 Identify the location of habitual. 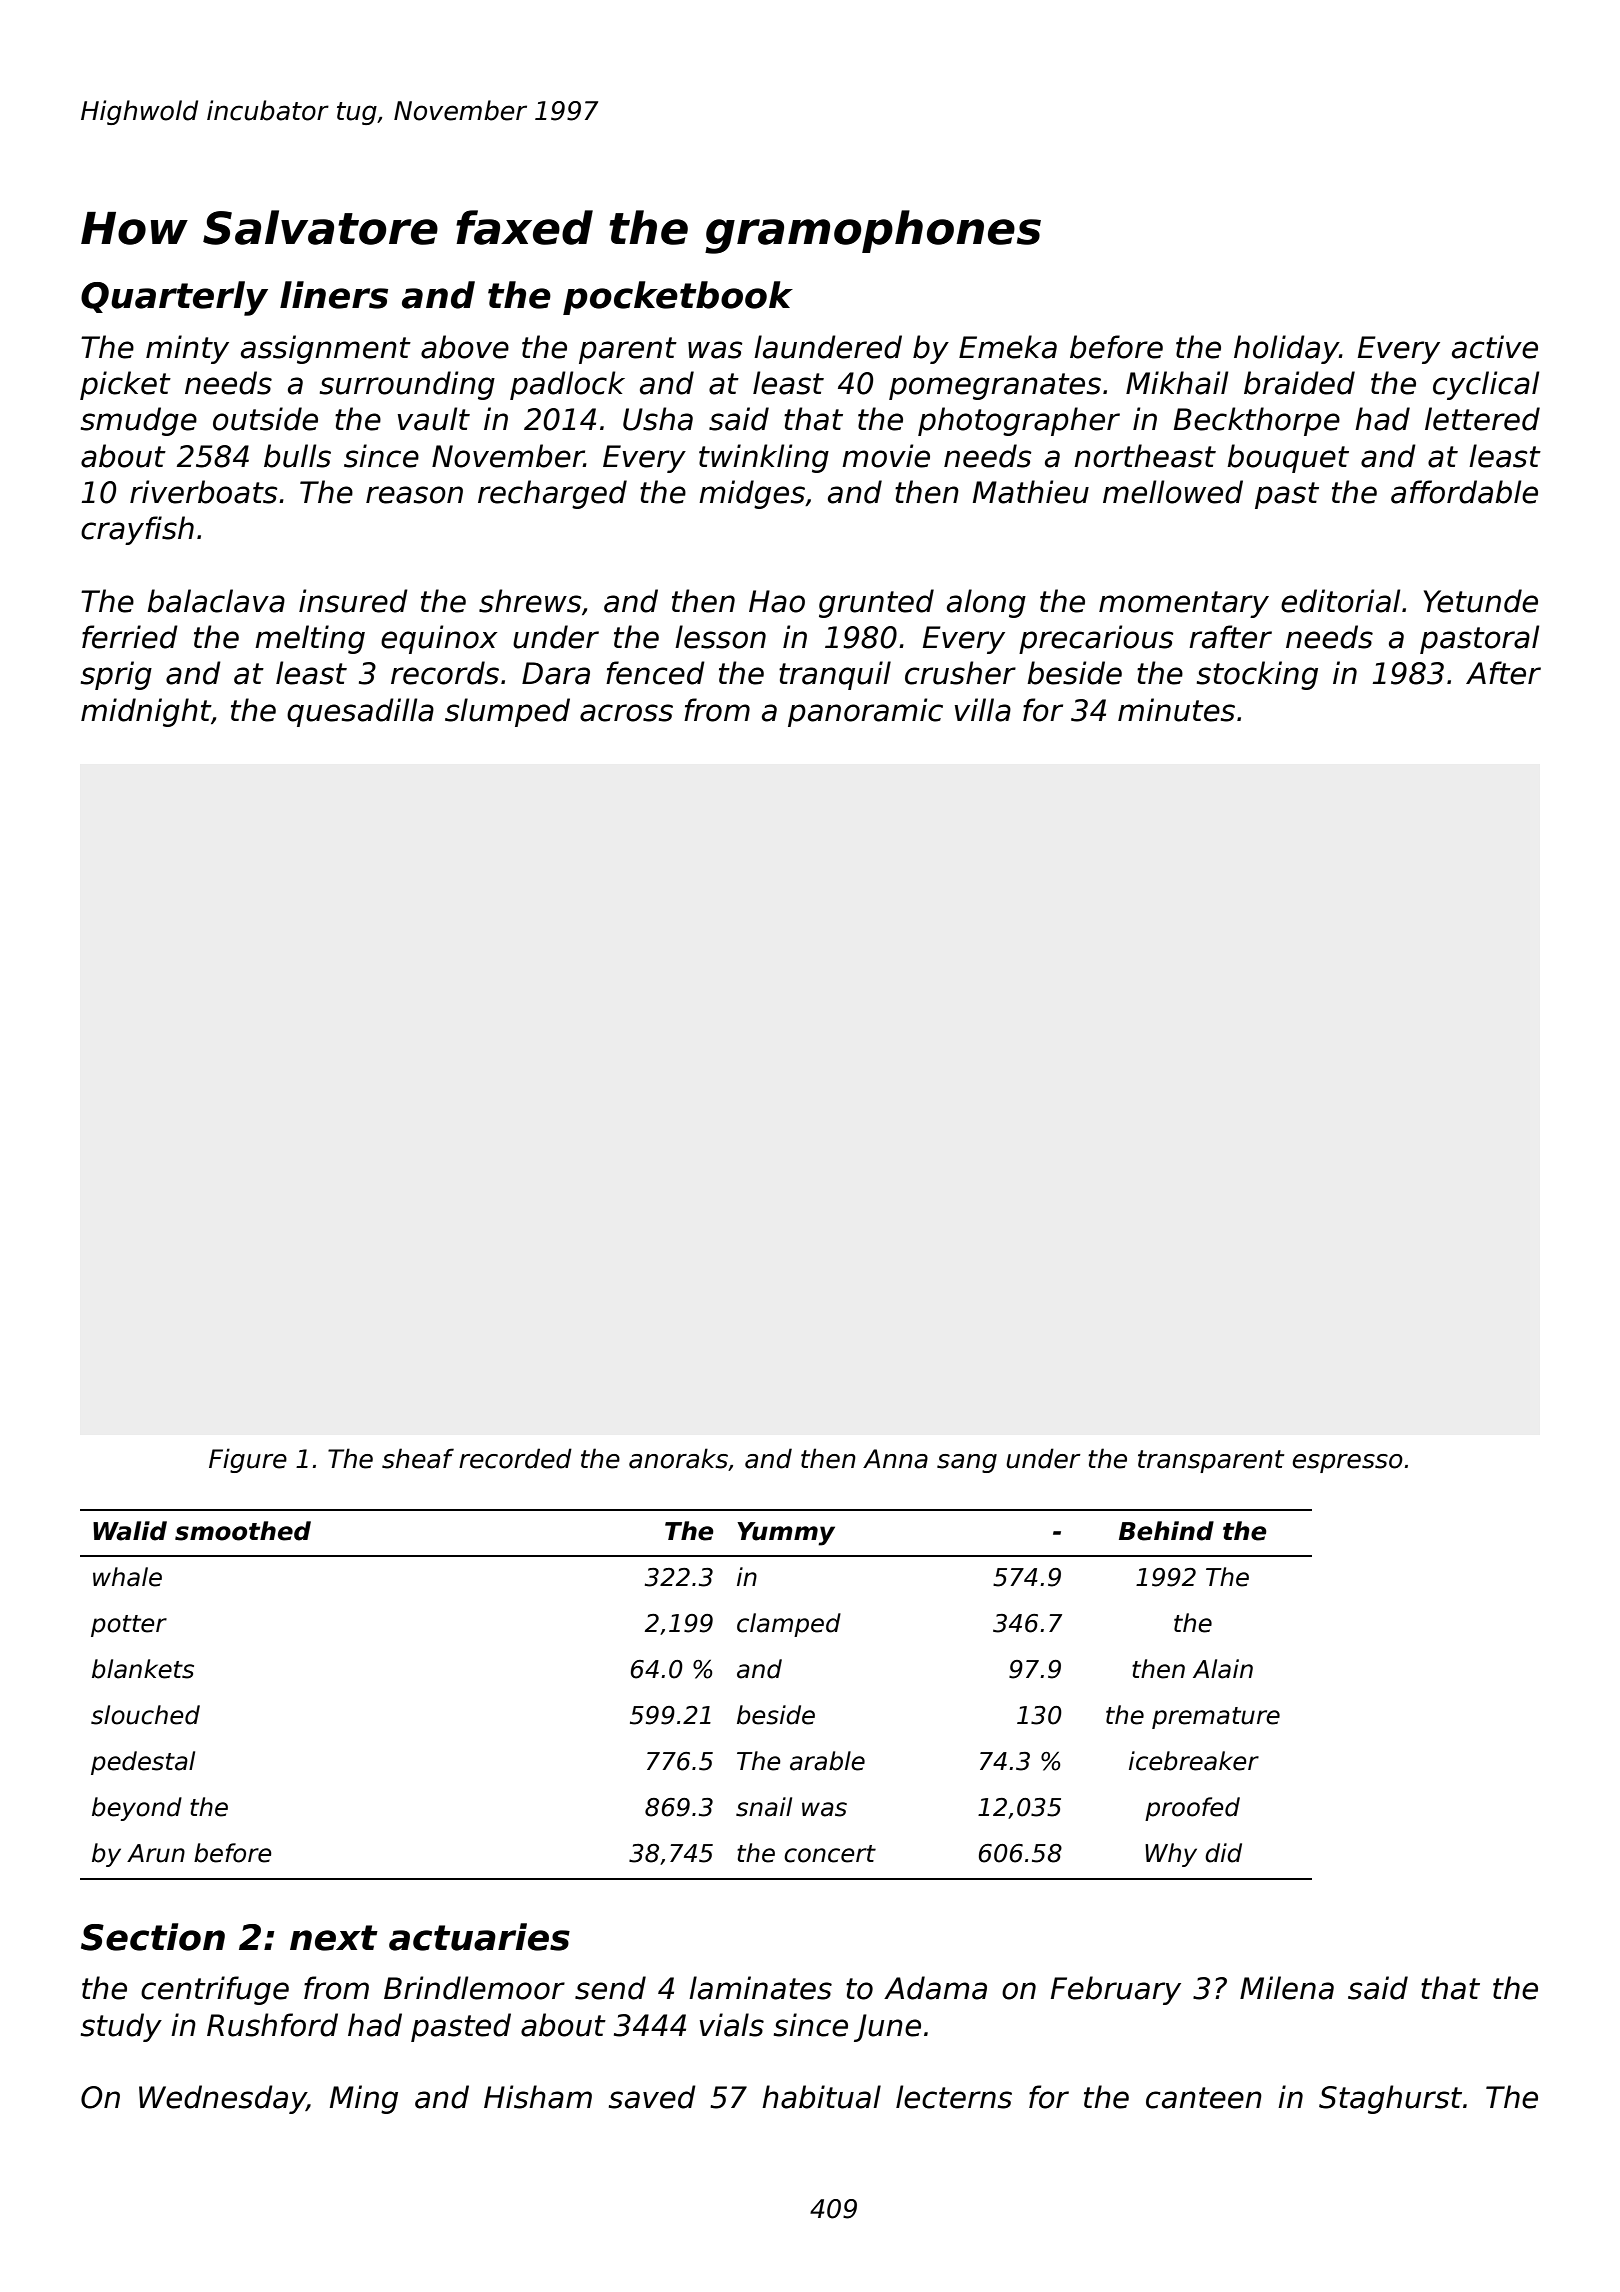
(821, 2097).
